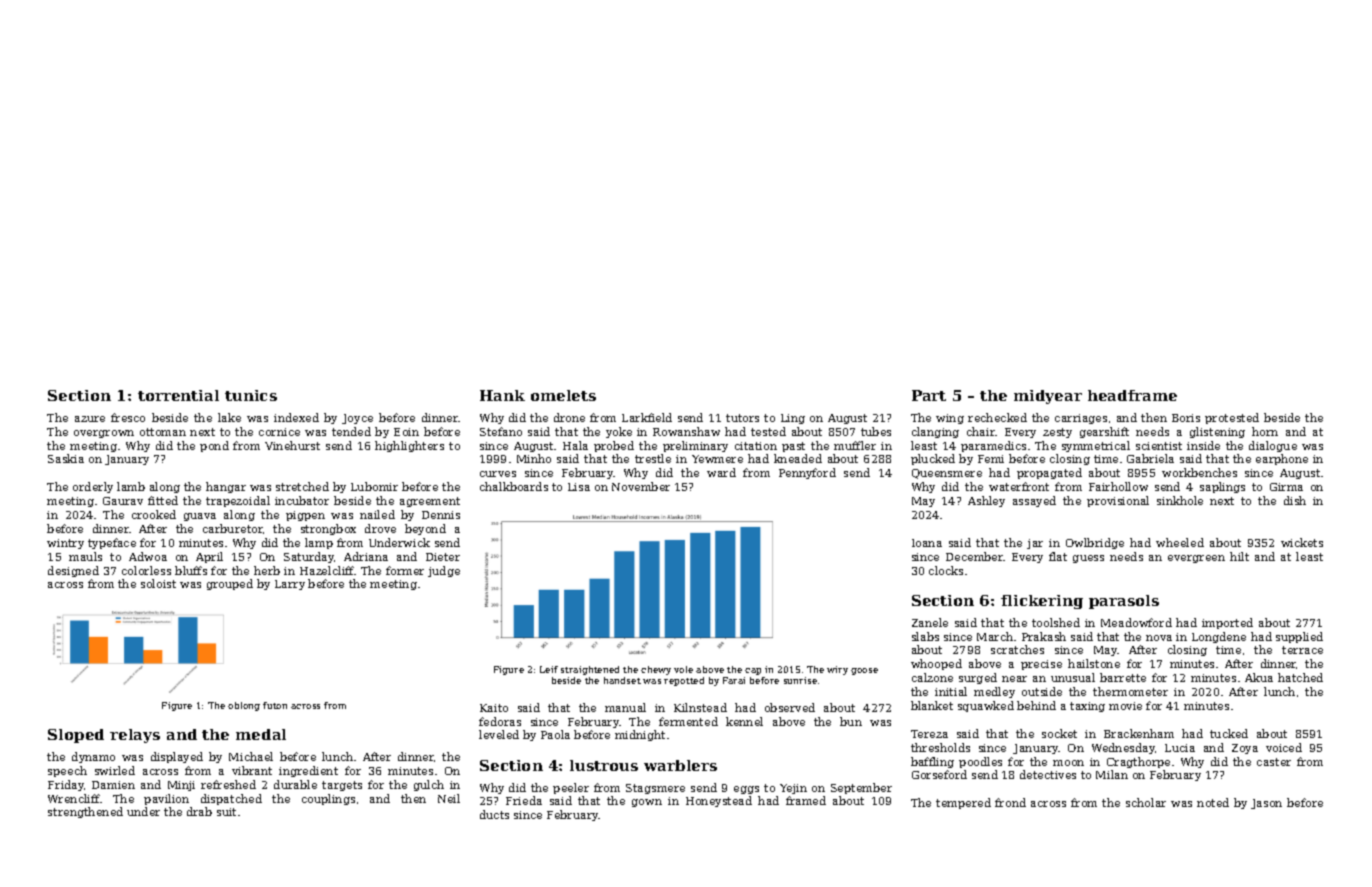  Describe the element at coordinates (366, 556) in the screenshot. I see `Adriana` at that location.
